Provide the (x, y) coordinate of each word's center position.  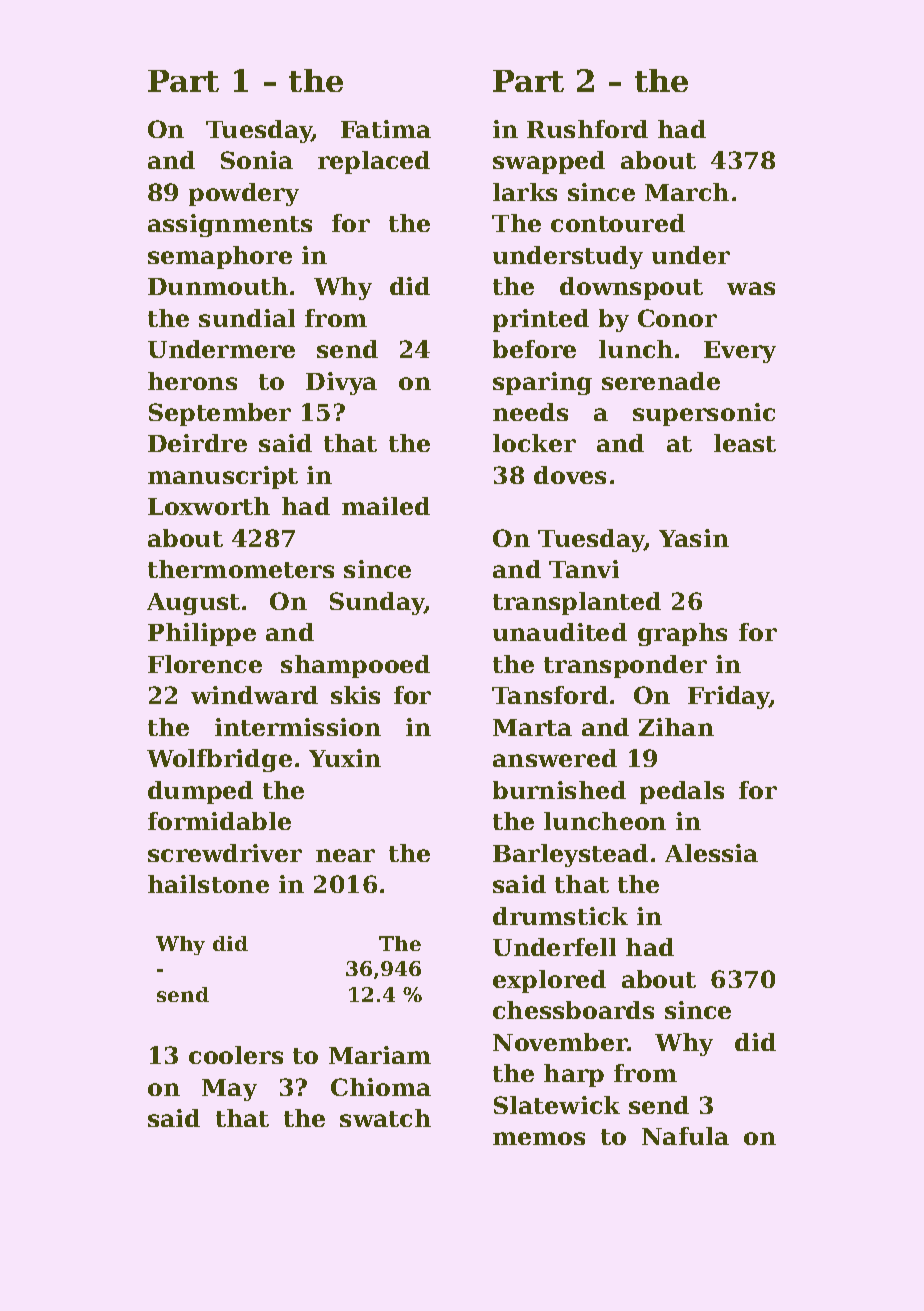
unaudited (560, 632)
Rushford (587, 129)
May (229, 1090)
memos (539, 1138)
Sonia (257, 160)
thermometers (241, 569)
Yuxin (345, 758)
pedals (682, 792)
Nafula (685, 1136)
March (687, 192)
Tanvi (584, 569)
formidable (219, 821)
